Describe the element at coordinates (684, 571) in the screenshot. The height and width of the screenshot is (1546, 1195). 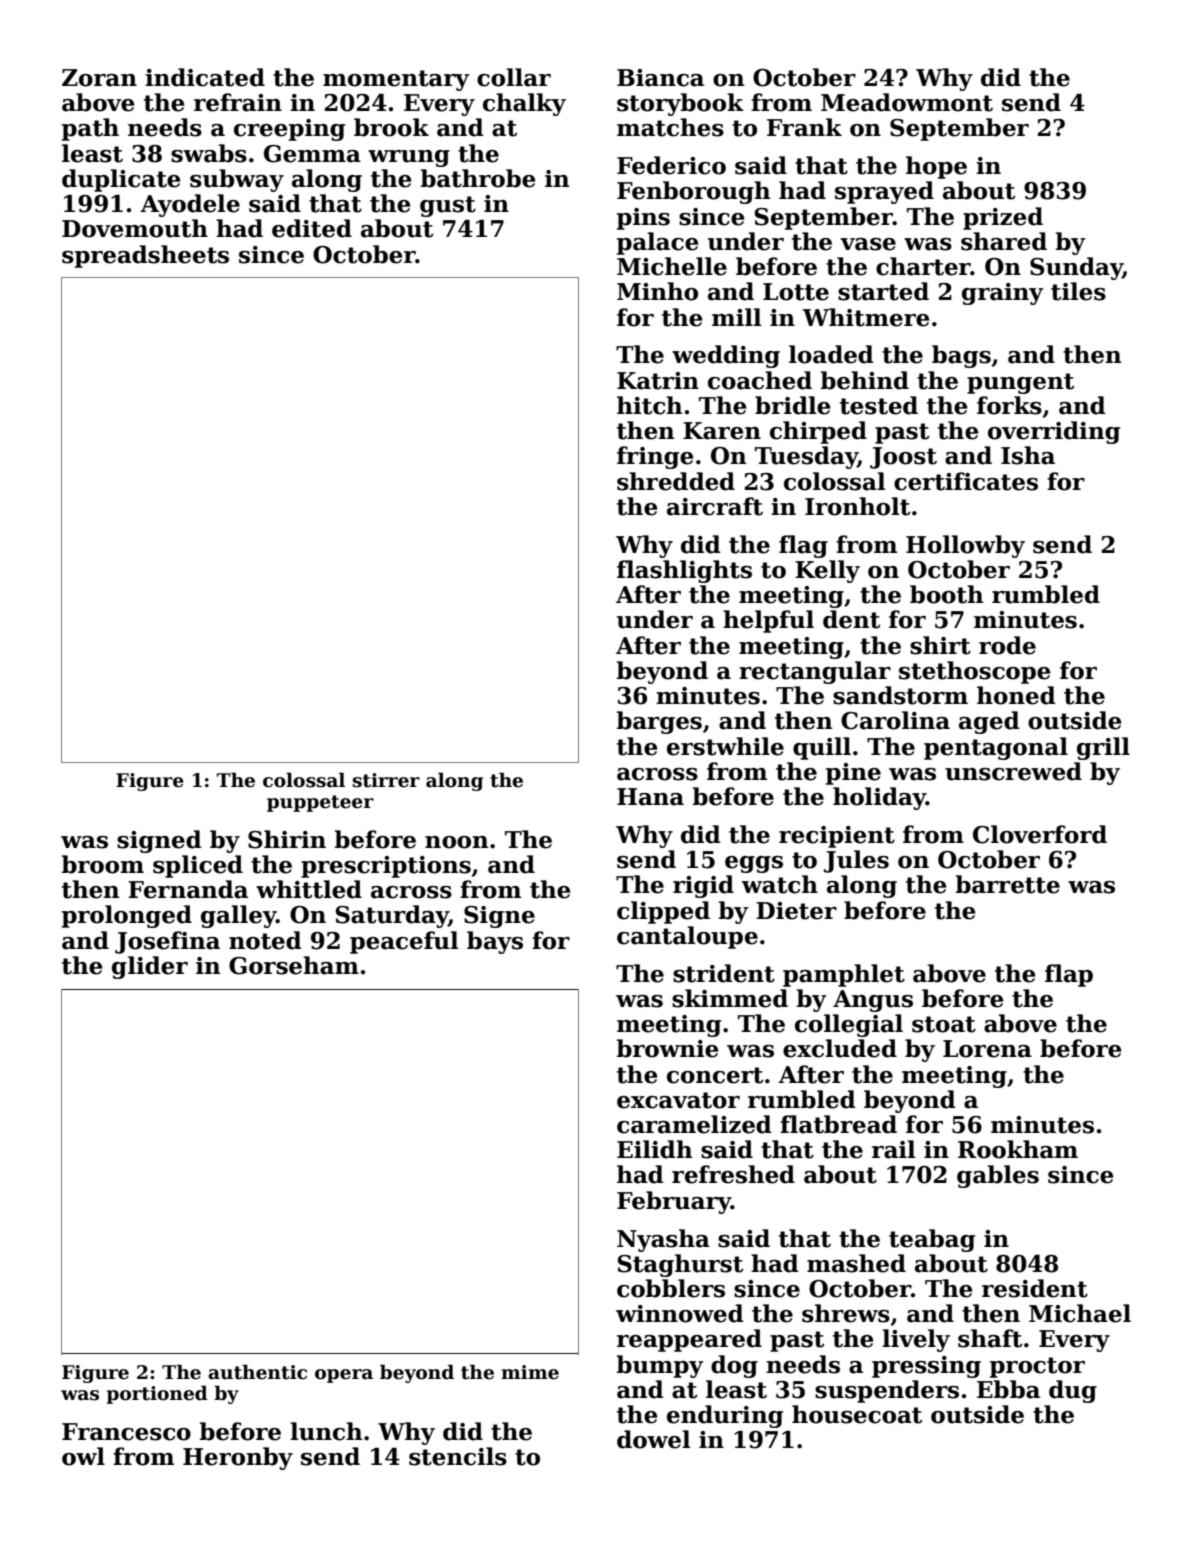
I see `flashlights` at that location.
